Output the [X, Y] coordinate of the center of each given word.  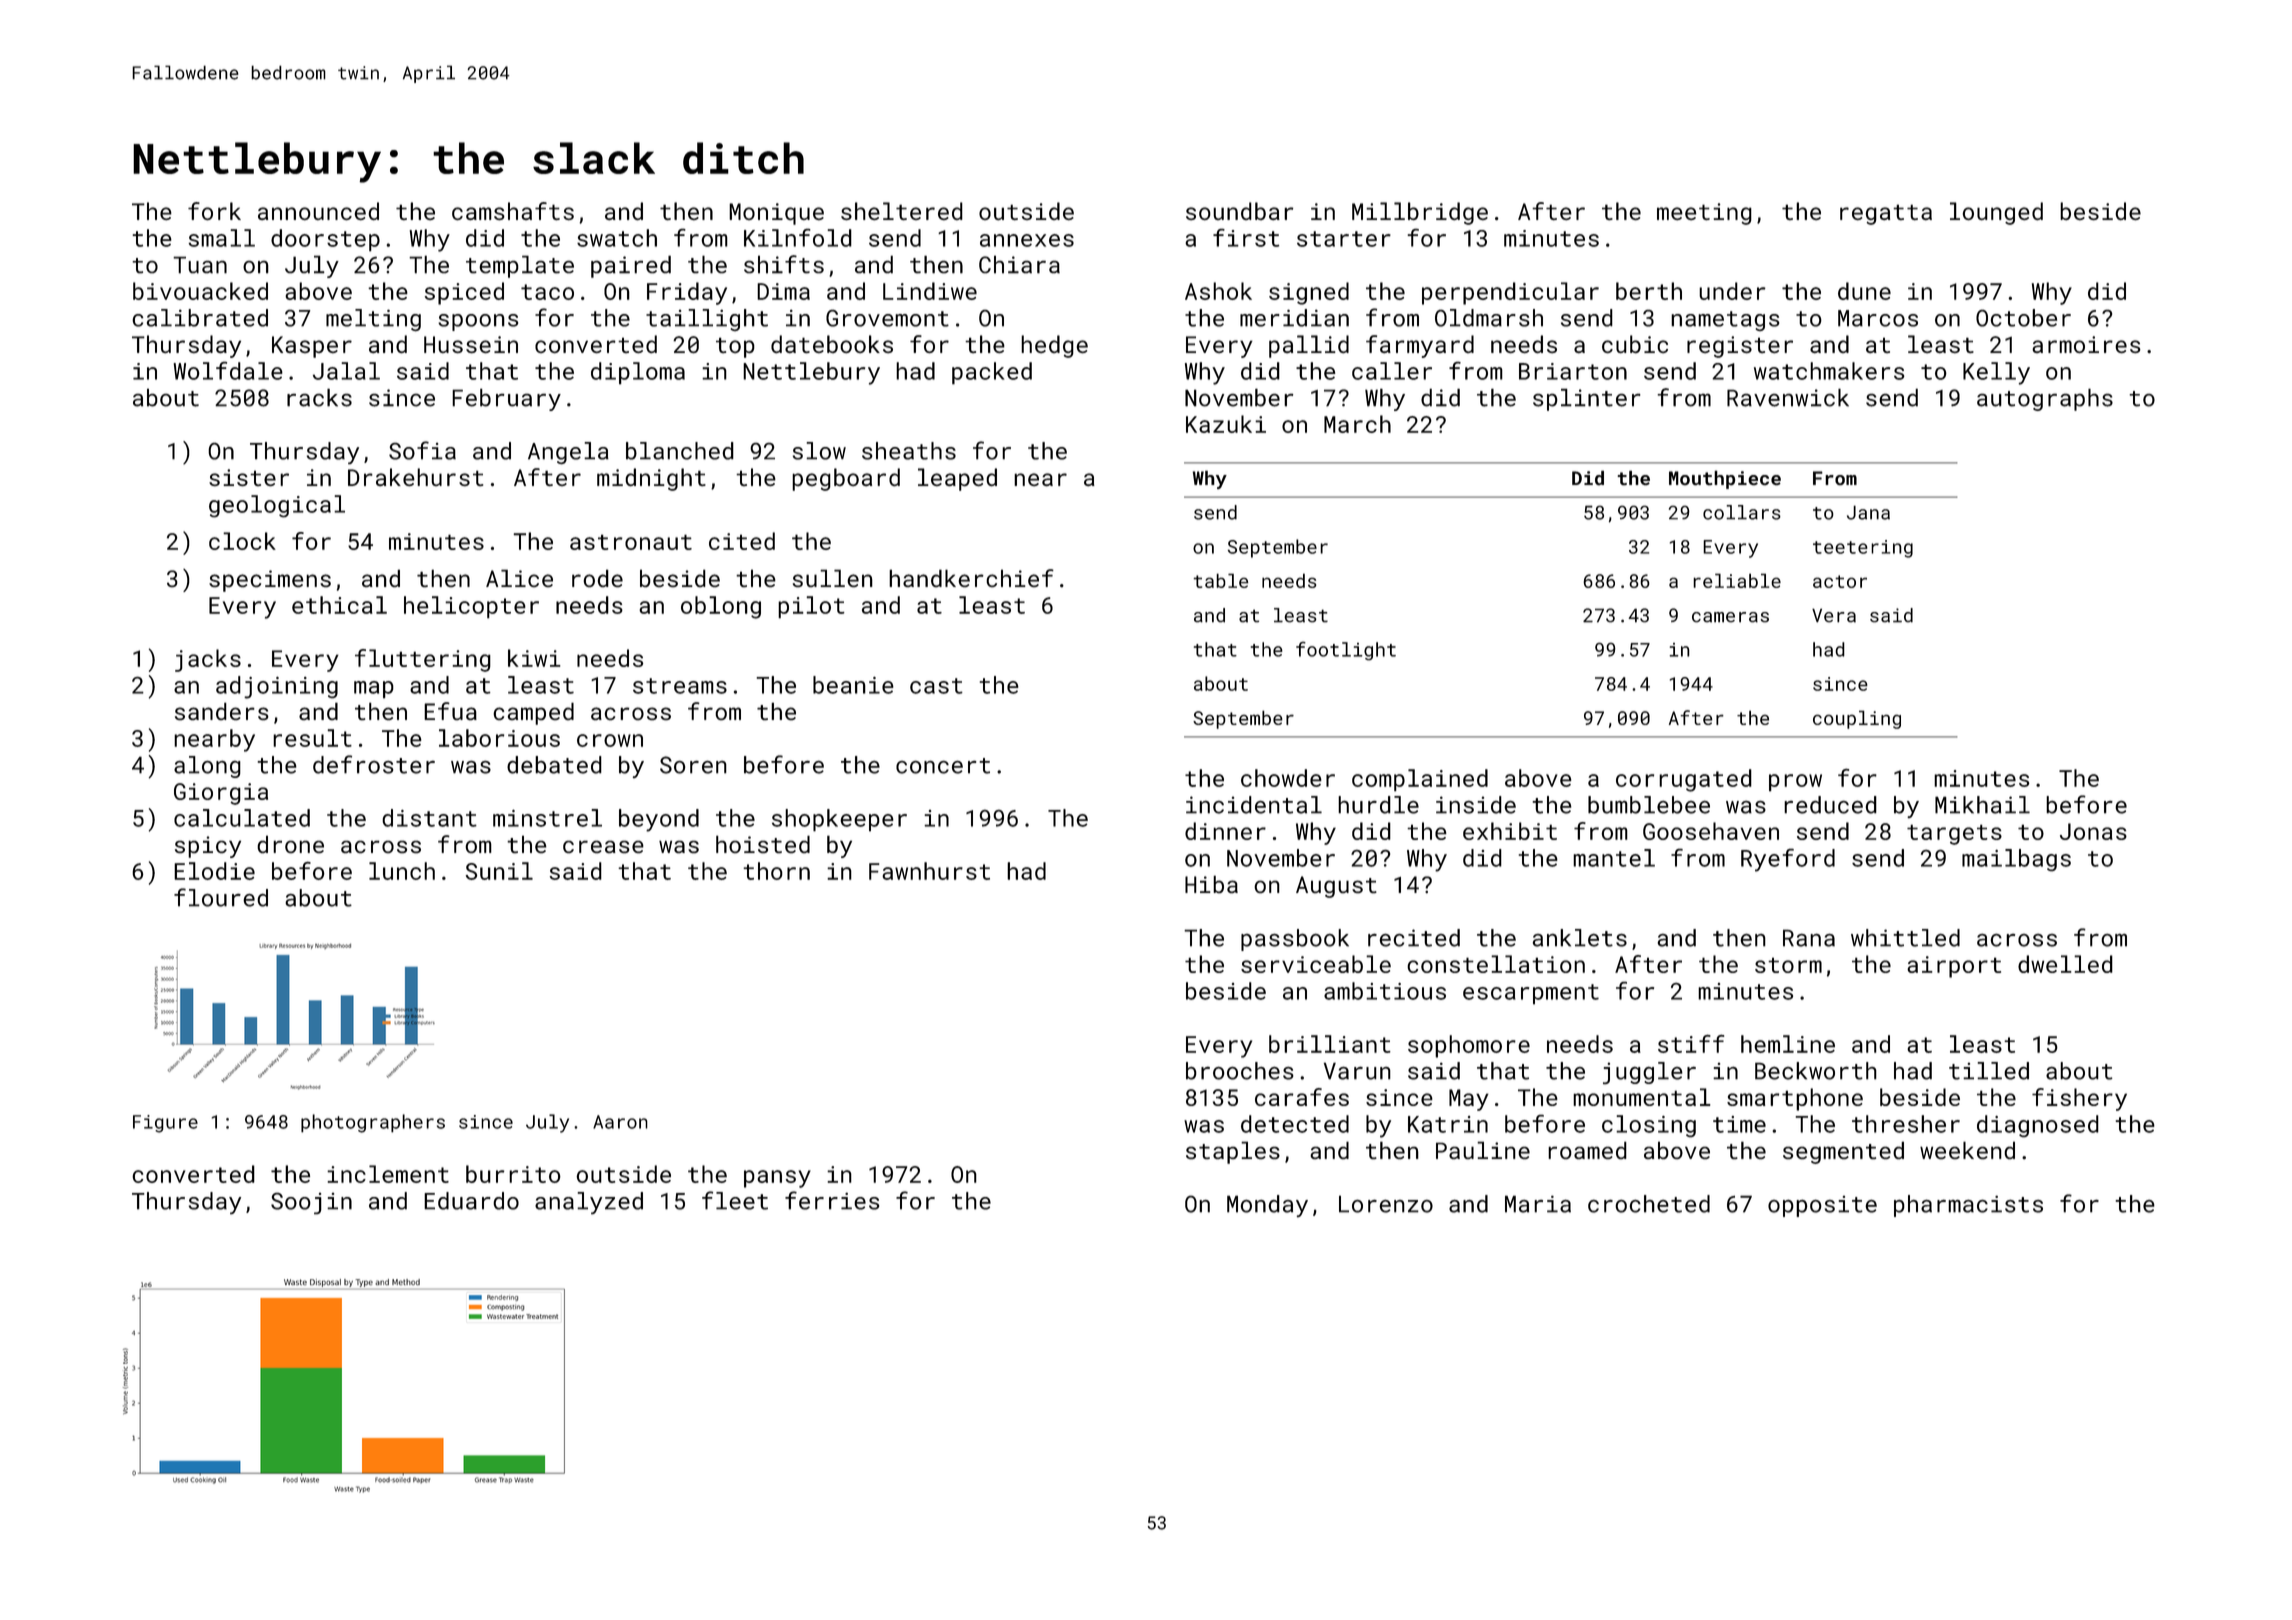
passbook [1295, 940]
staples [1233, 1152]
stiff [1691, 1044]
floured [221, 897]
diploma [638, 373]
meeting [1704, 214]
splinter [1587, 399]
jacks [208, 660]
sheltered [902, 211]
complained [1420, 780]
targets [1954, 834]
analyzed [589, 1203]
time [1739, 1124]
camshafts [513, 211]
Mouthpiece [1725, 479]
